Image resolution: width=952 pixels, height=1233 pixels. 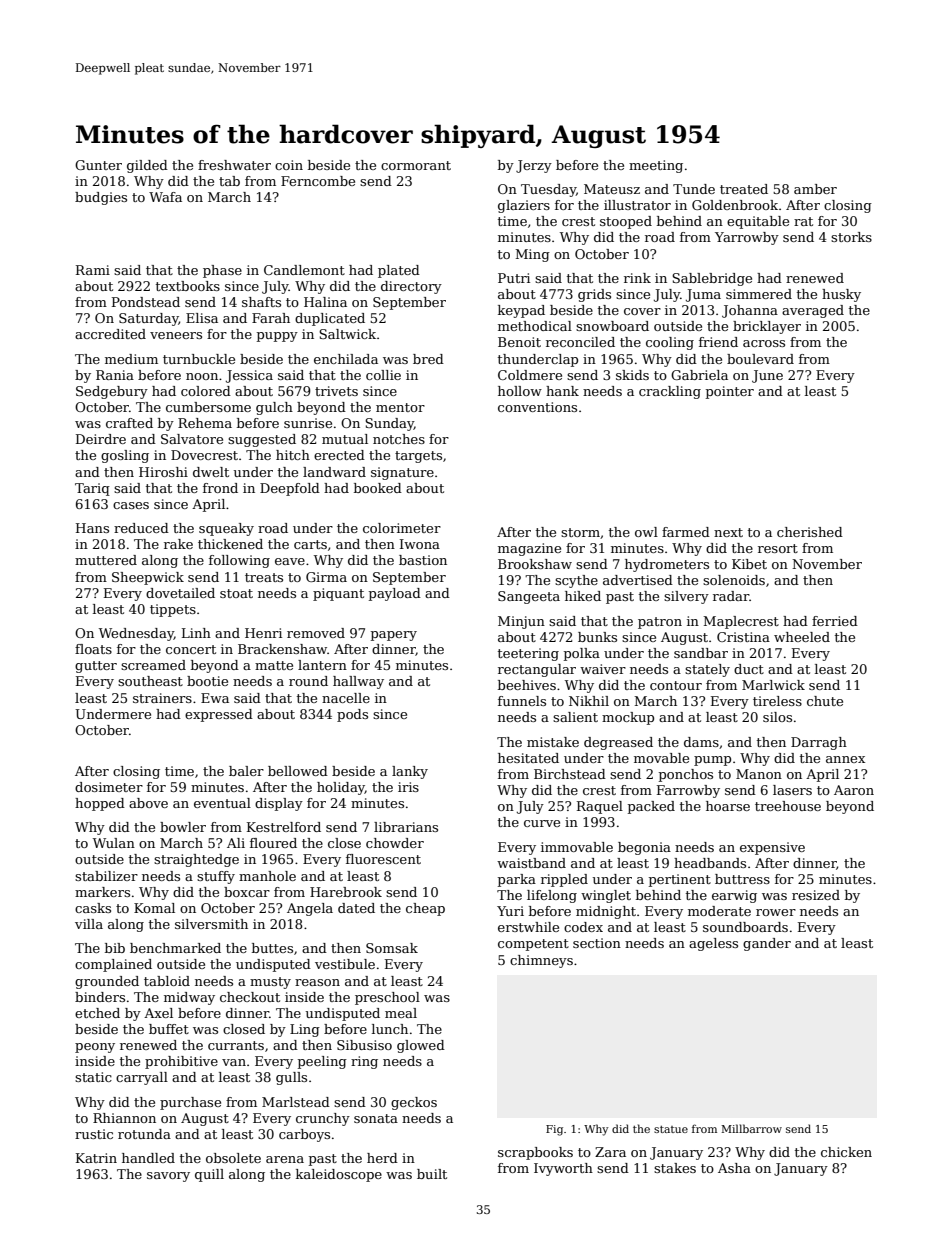 What do you see at coordinates (535, 1153) in the screenshot?
I see `scrapbooks` at bounding box center [535, 1153].
